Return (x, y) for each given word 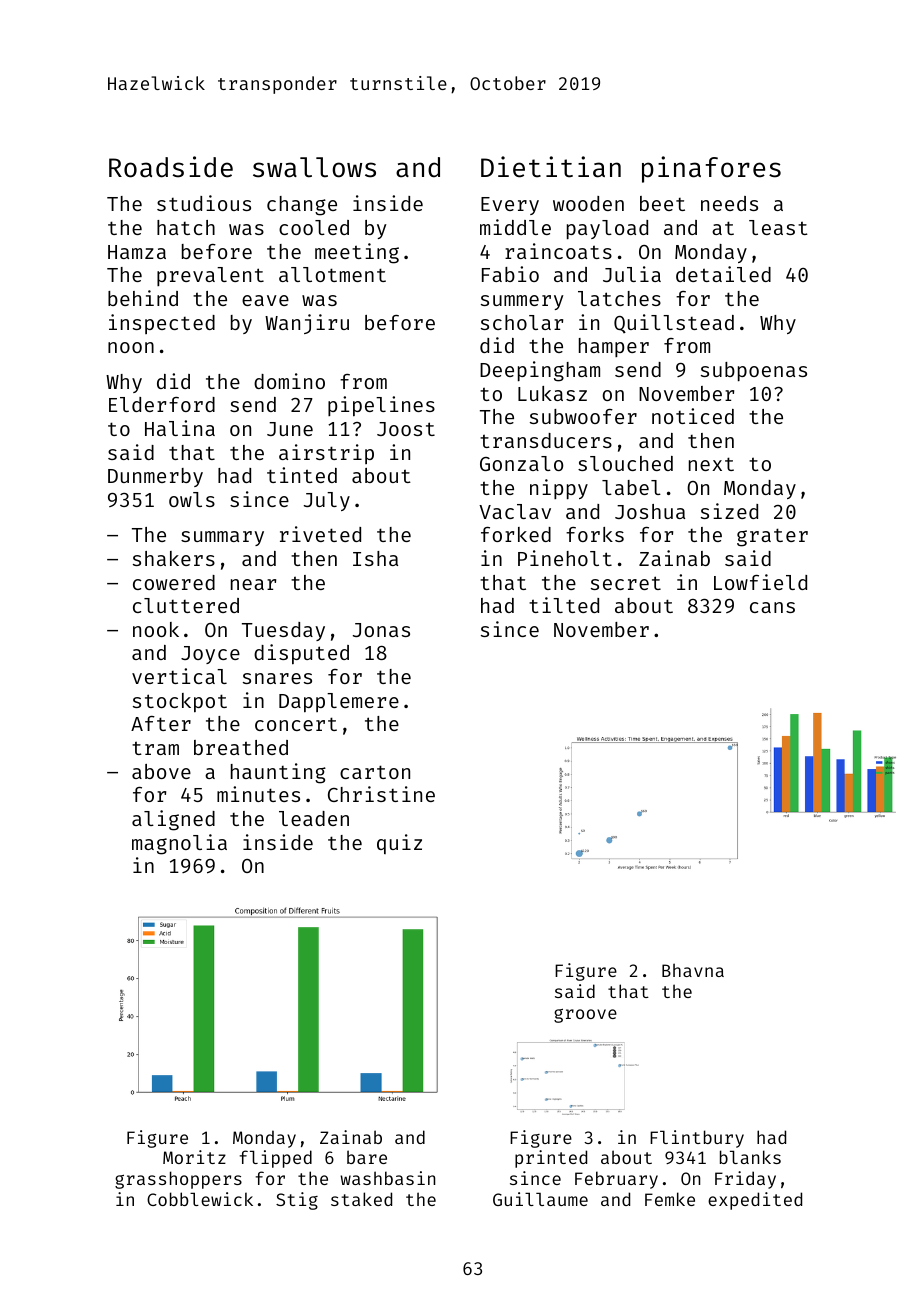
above (161, 771)
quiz (399, 844)
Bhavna (693, 970)
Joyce (210, 655)
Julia (632, 274)
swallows (314, 167)
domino (289, 381)
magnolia (179, 844)
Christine (381, 794)
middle (515, 227)
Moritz (194, 1157)
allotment (332, 274)
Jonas (381, 630)
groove (585, 1016)
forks (595, 534)
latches (619, 298)
